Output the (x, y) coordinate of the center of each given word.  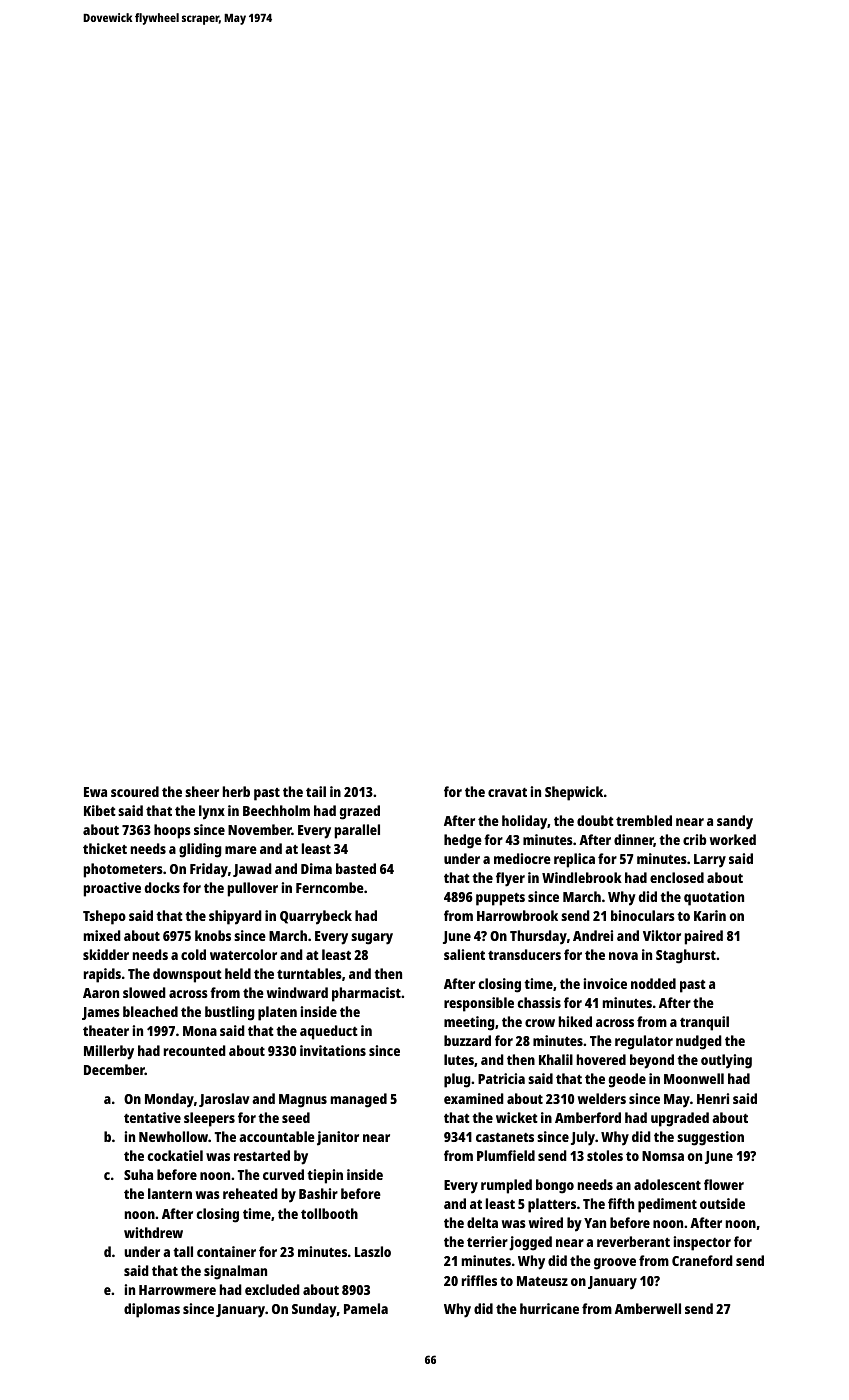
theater (106, 1030)
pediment (667, 1205)
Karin (710, 915)
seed (296, 1117)
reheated (250, 1193)
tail (316, 791)
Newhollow (173, 1136)
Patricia (501, 1078)
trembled (644, 820)
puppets (500, 899)
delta (482, 1222)
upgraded (680, 1119)
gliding (200, 850)
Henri (713, 1098)
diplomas (152, 1310)
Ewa (95, 792)
